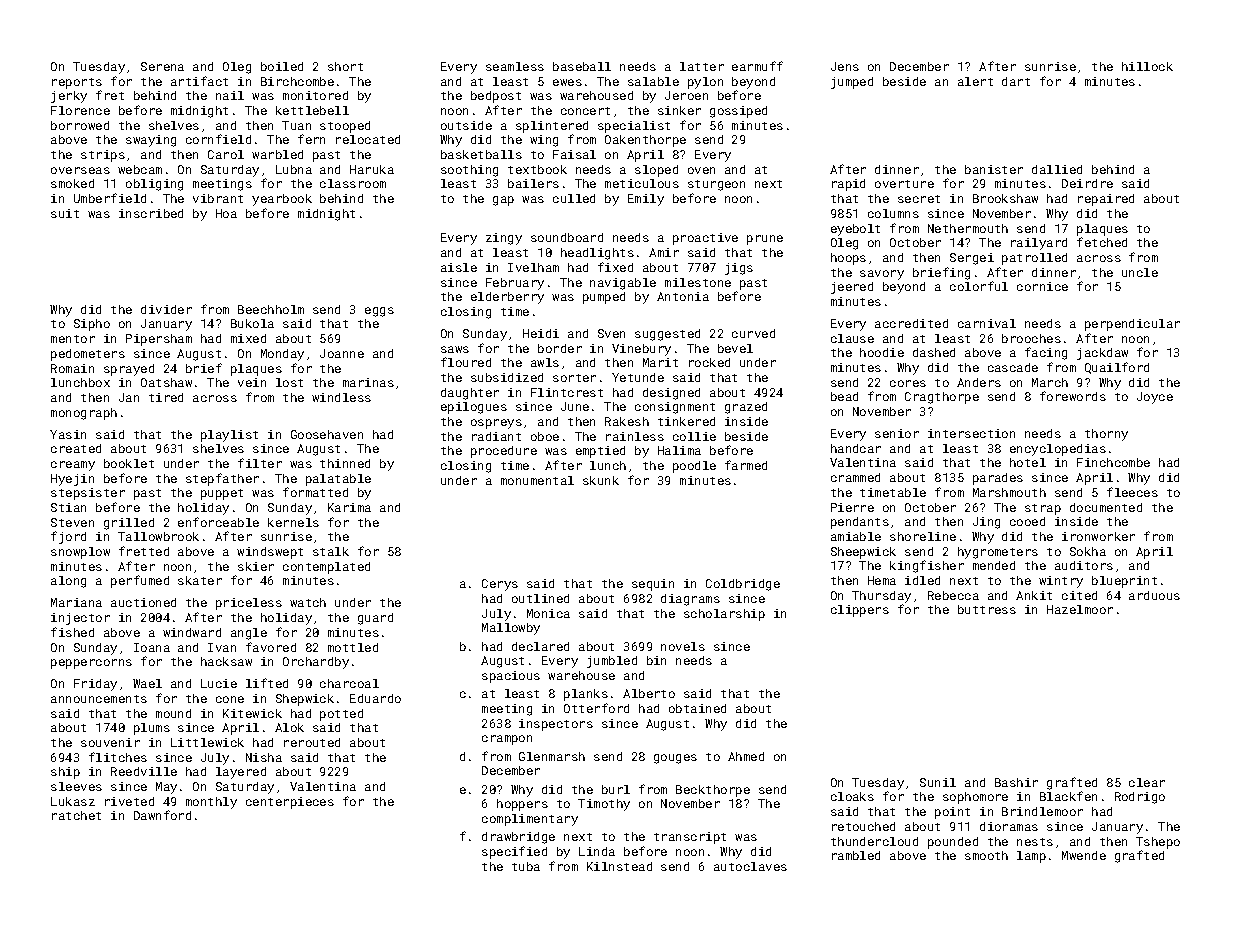  What do you see at coordinates (987, 609) in the screenshot?
I see `buttress` at bounding box center [987, 609].
